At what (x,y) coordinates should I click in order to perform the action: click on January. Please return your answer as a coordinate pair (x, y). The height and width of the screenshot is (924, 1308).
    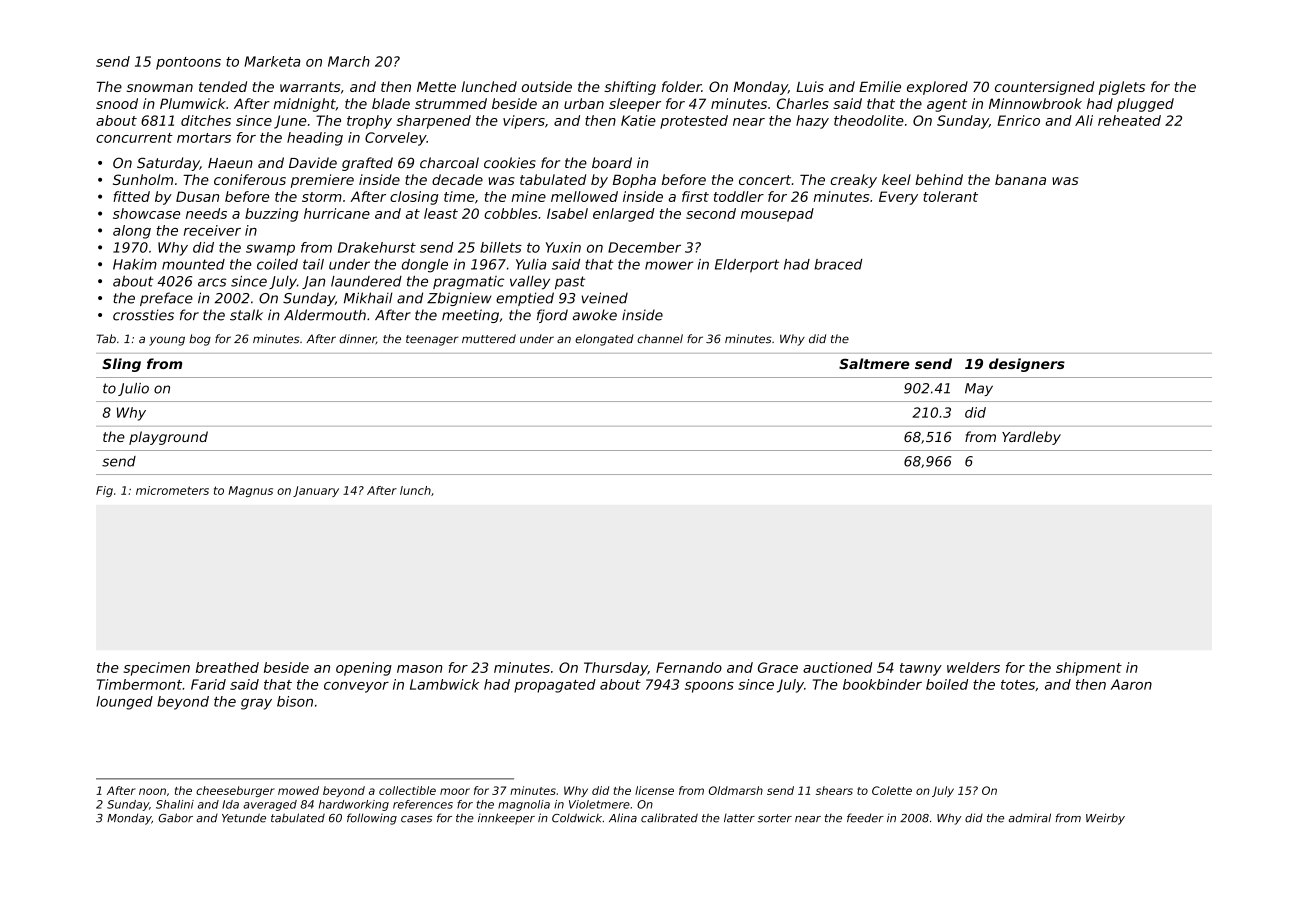
    Looking at the image, I should click on (316, 491).
